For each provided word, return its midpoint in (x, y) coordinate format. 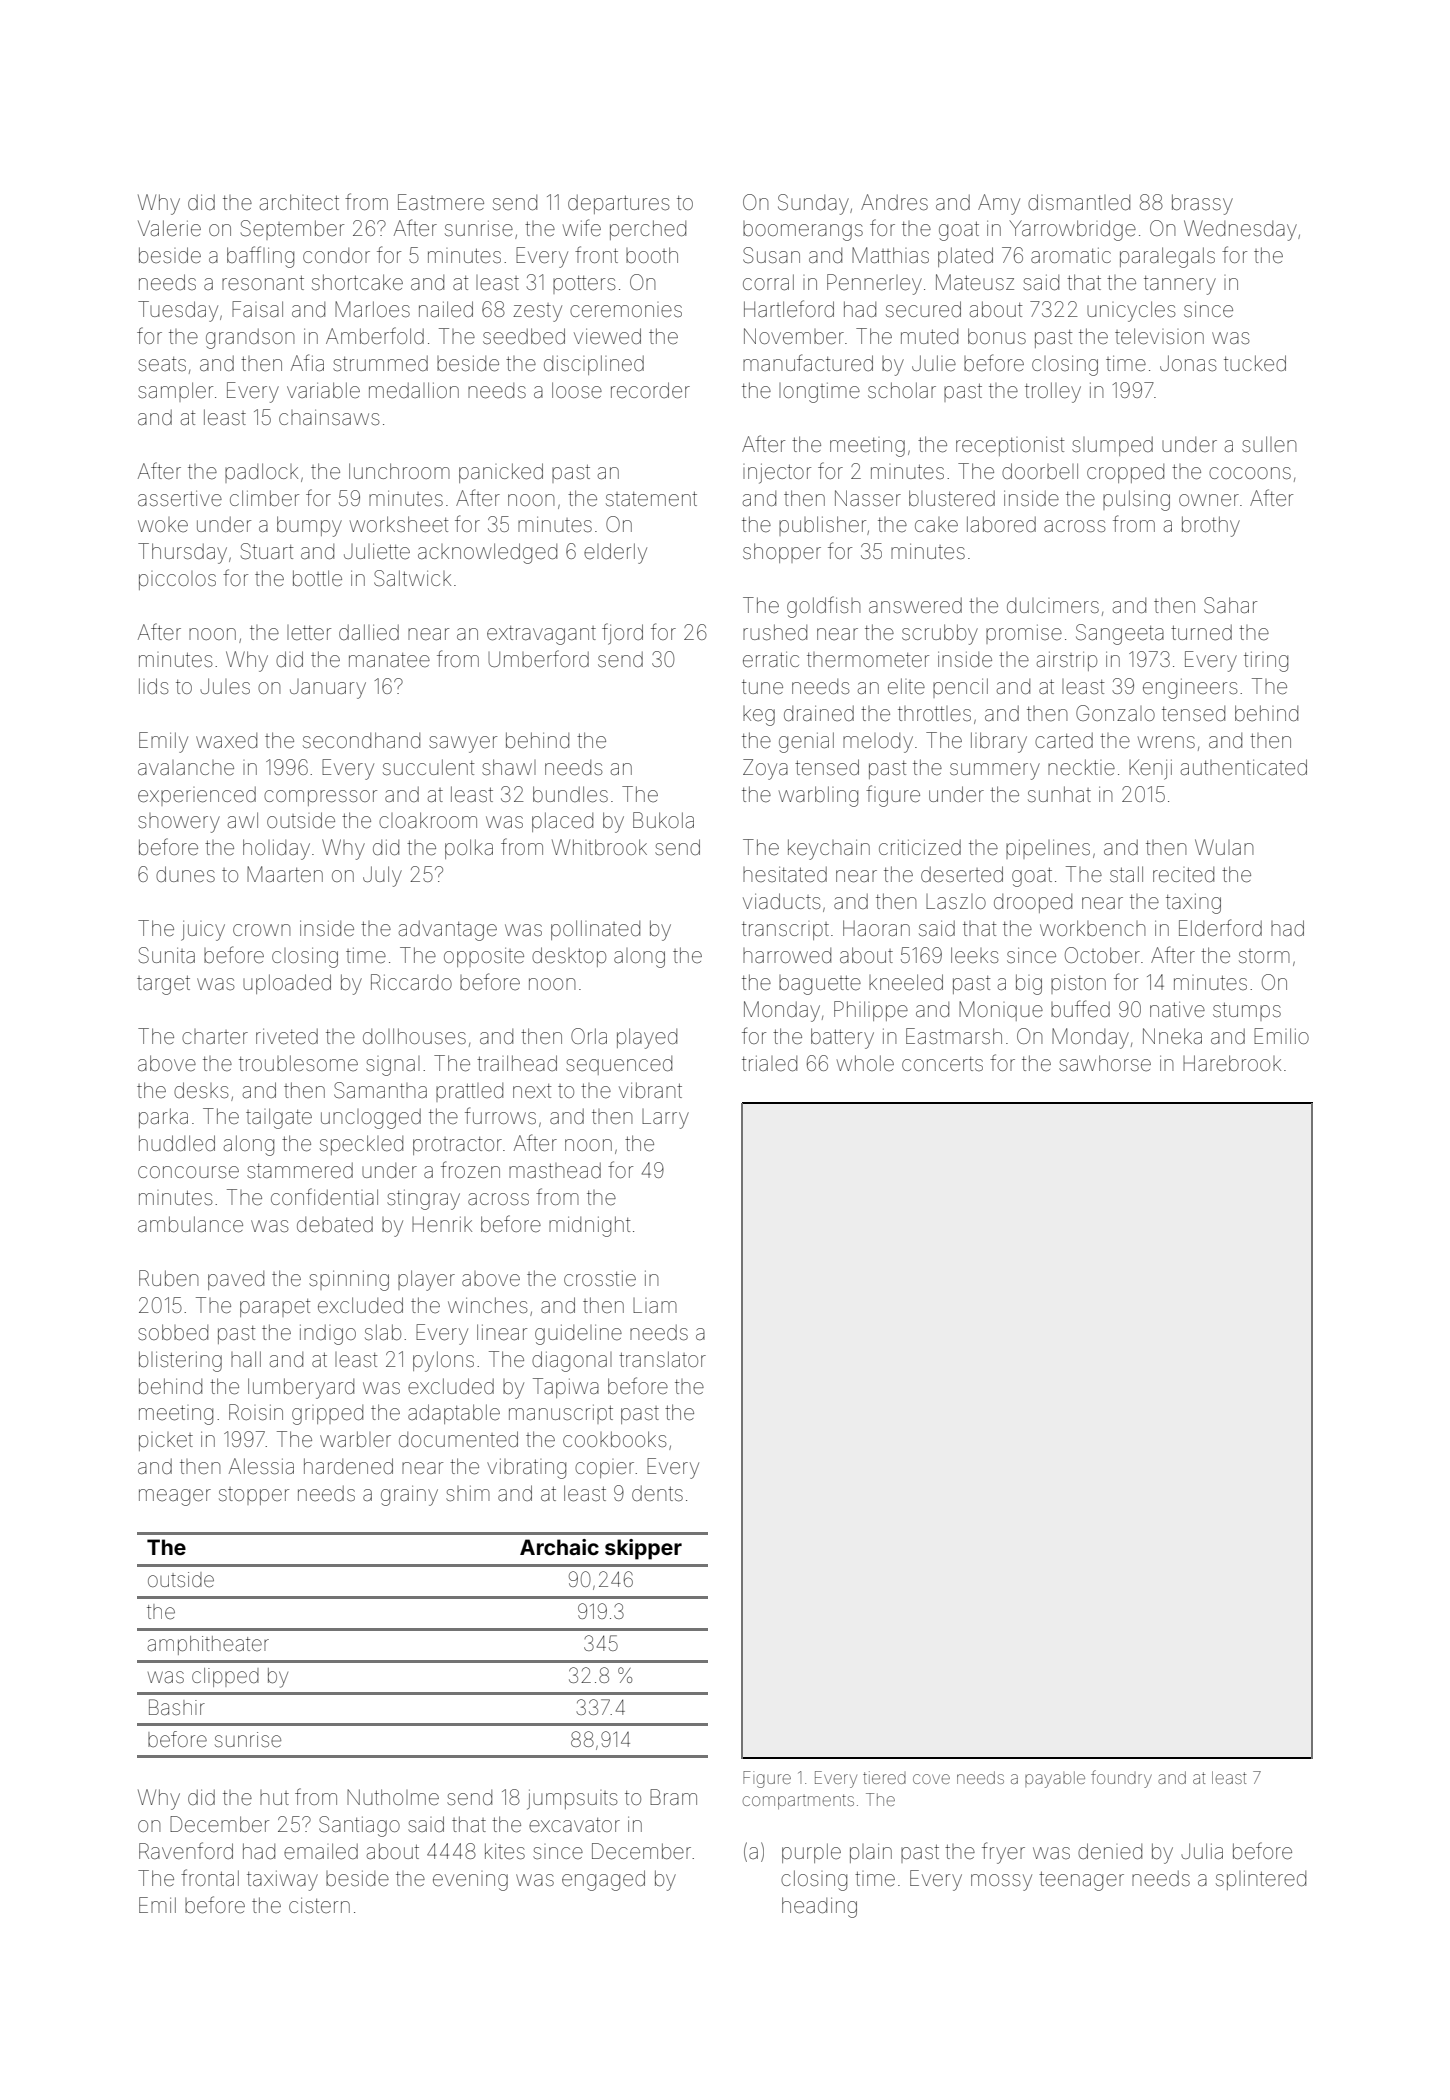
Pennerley (874, 284)
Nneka (1172, 1036)
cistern (319, 1905)
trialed (769, 1063)
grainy (409, 1495)
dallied (369, 632)
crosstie (600, 1278)
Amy (999, 204)
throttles (934, 713)
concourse (188, 1172)
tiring (1266, 662)
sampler (175, 392)
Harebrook (1232, 1063)
